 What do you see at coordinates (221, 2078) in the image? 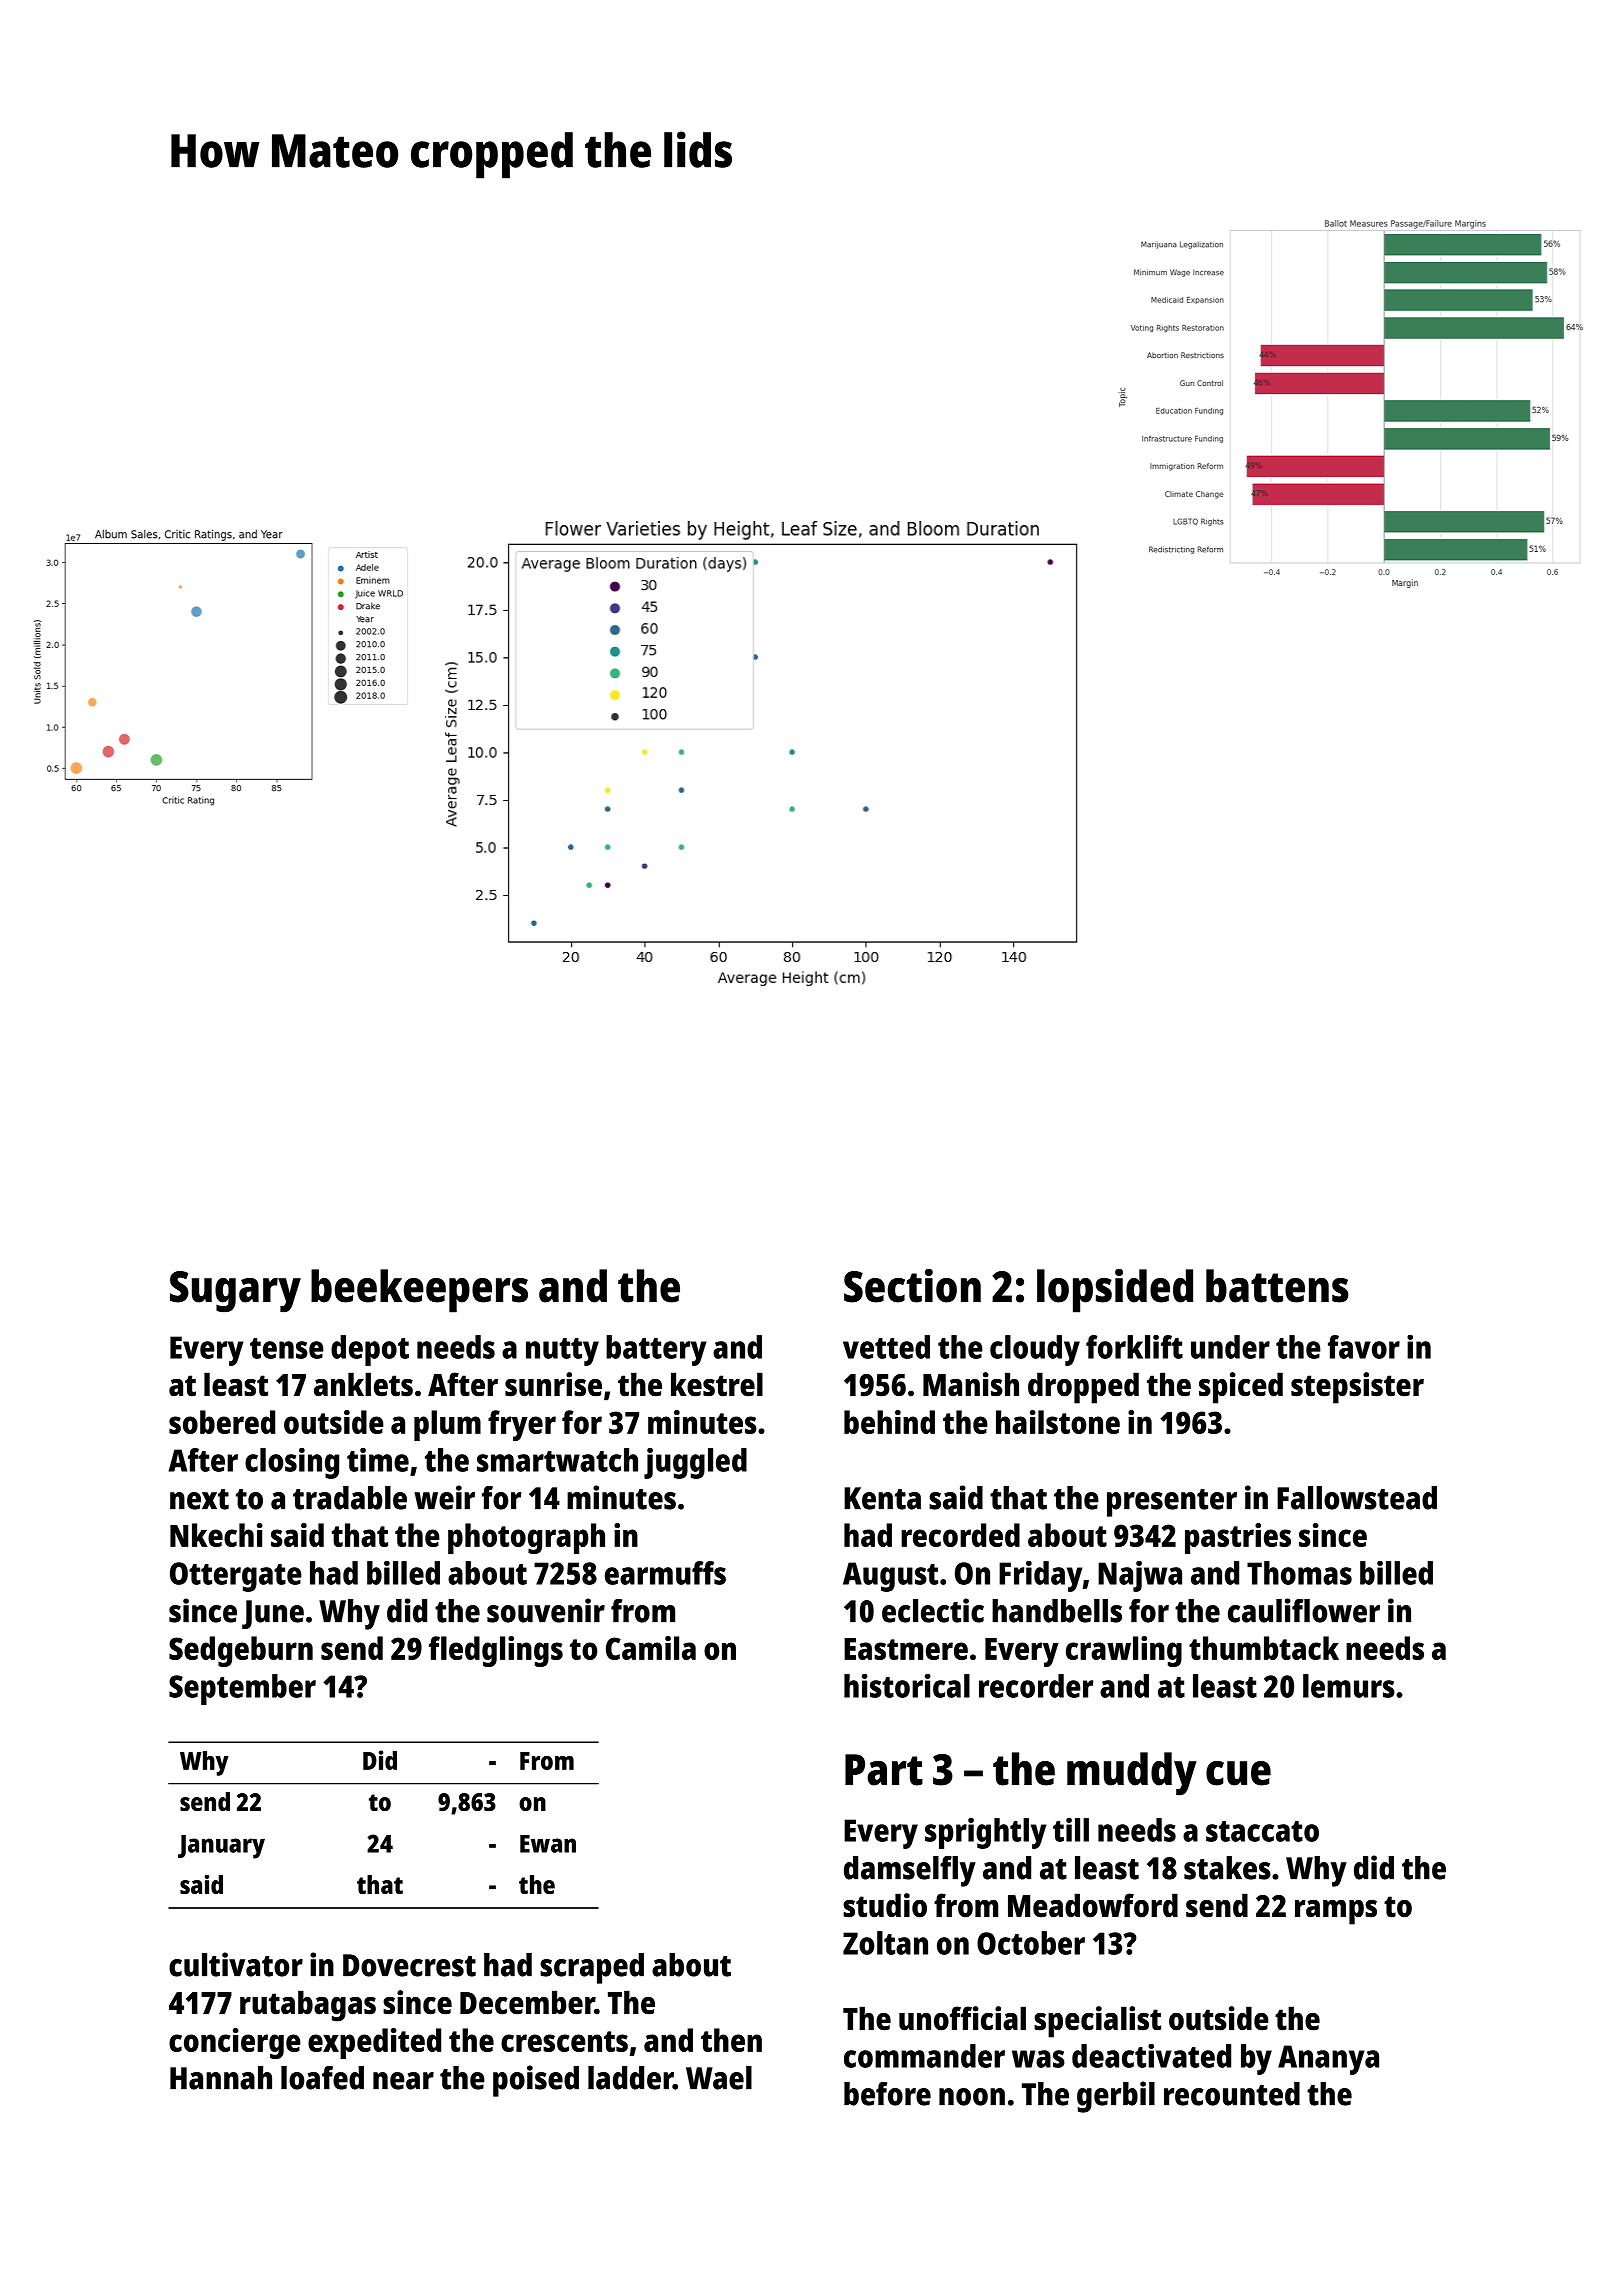
I see `Hannah` at bounding box center [221, 2078].
